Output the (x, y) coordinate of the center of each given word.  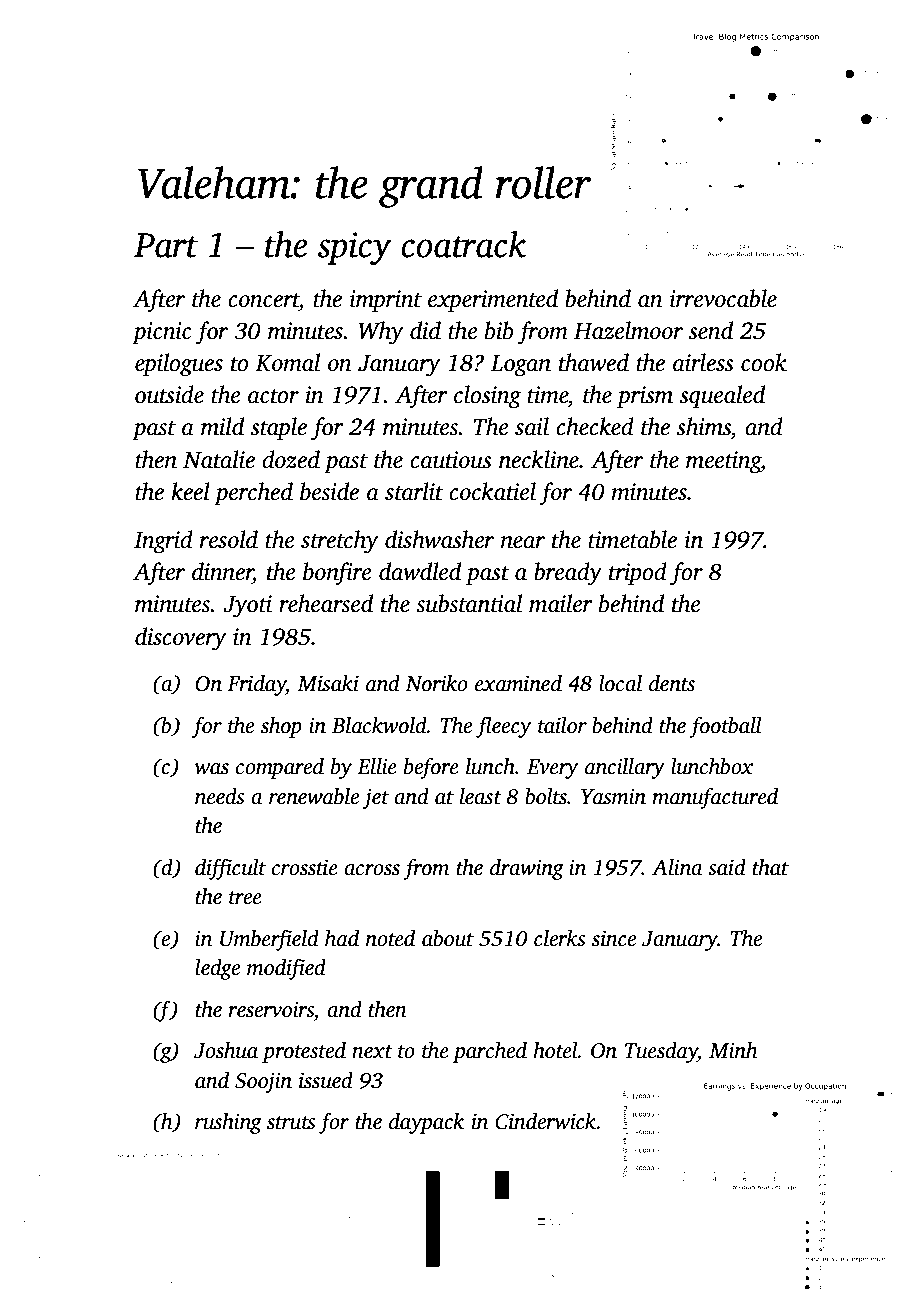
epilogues (179, 365)
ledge (217, 969)
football (725, 727)
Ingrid (163, 542)
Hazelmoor (628, 330)
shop (281, 727)
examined (518, 683)
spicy (354, 248)
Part (166, 245)
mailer (561, 603)
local (620, 683)
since (614, 938)
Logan (521, 366)
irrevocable (723, 298)
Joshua (226, 1050)
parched (490, 1052)
